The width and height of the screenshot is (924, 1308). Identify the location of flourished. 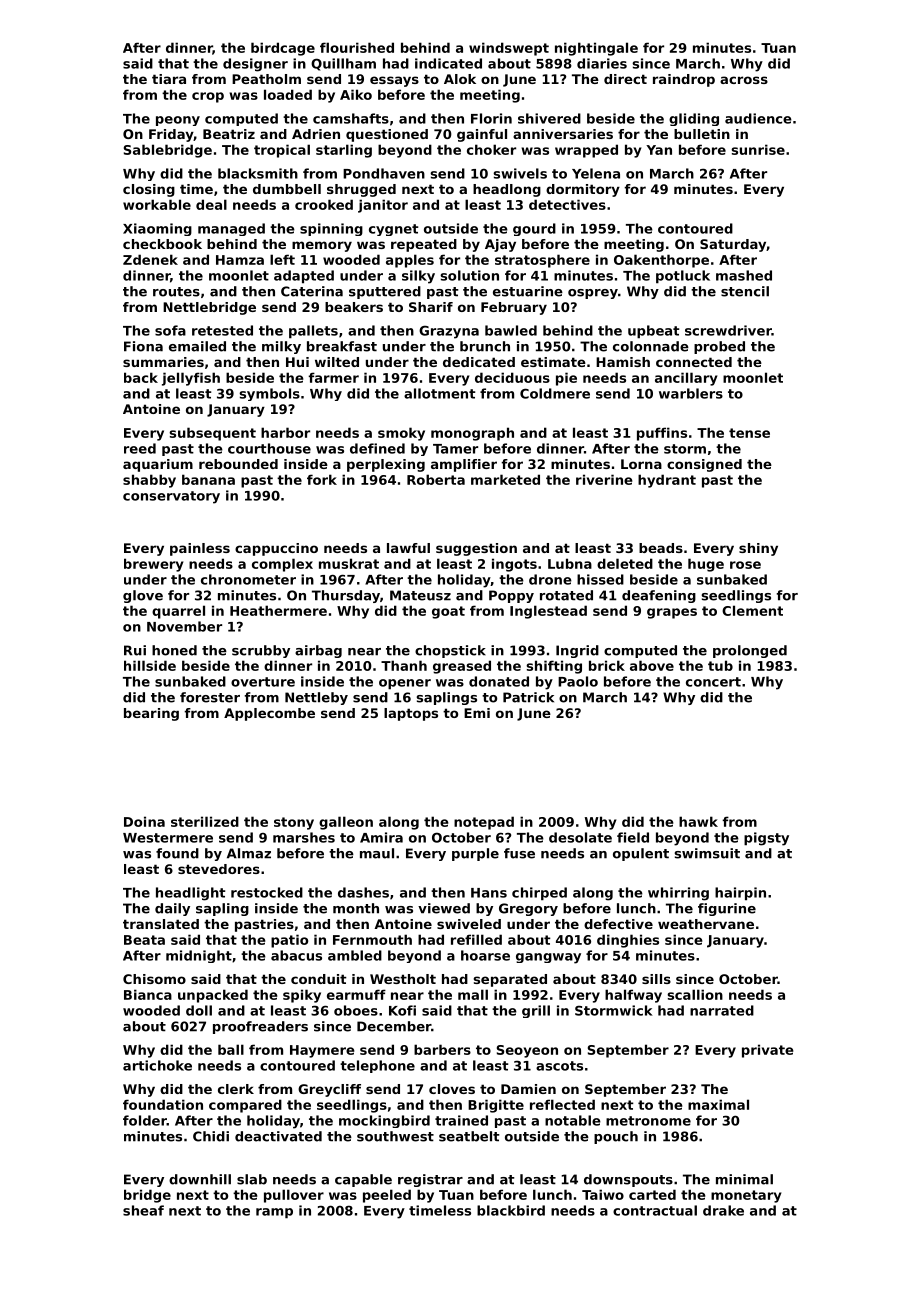
(357, 47).
